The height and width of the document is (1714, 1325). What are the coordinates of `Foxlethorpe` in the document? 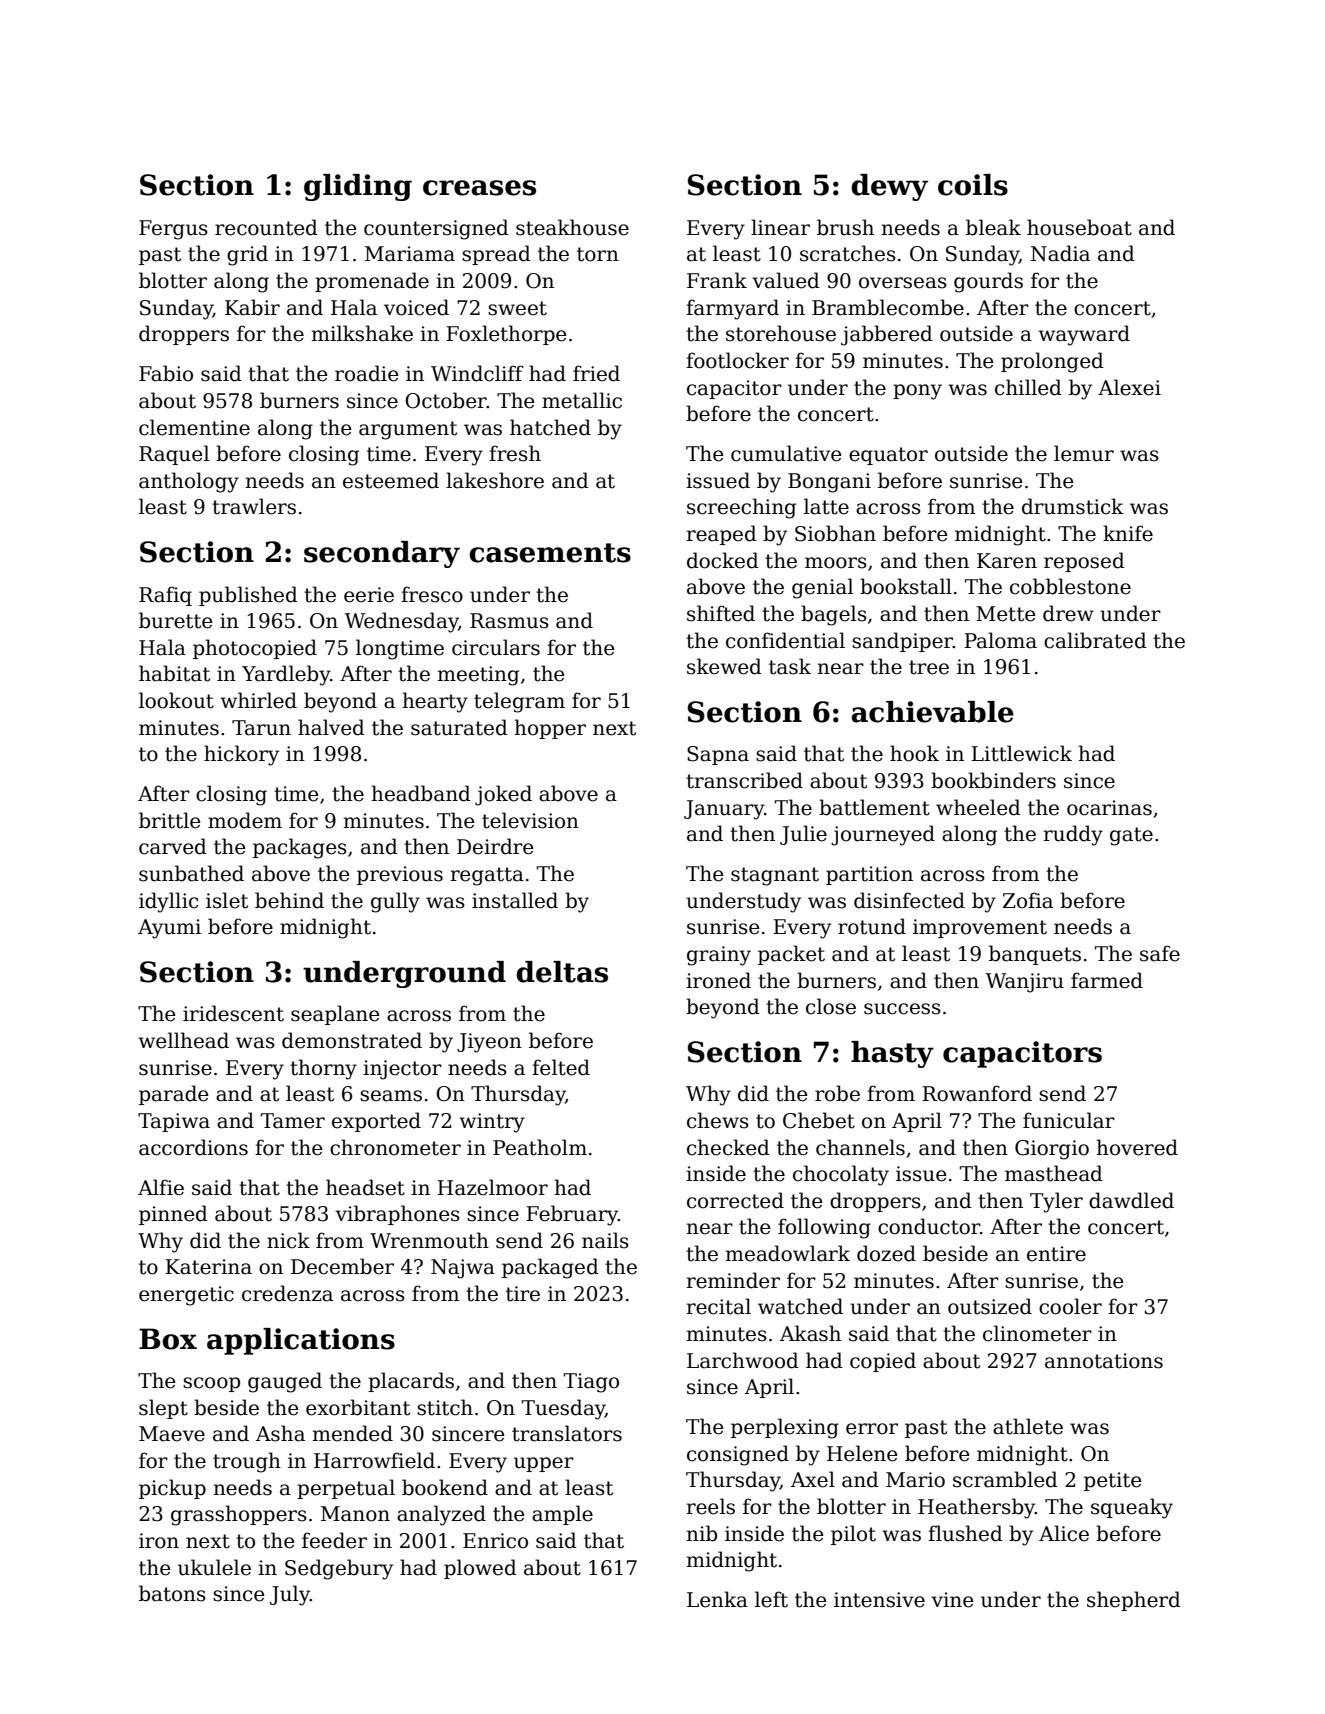 It's located at (506, 335).
